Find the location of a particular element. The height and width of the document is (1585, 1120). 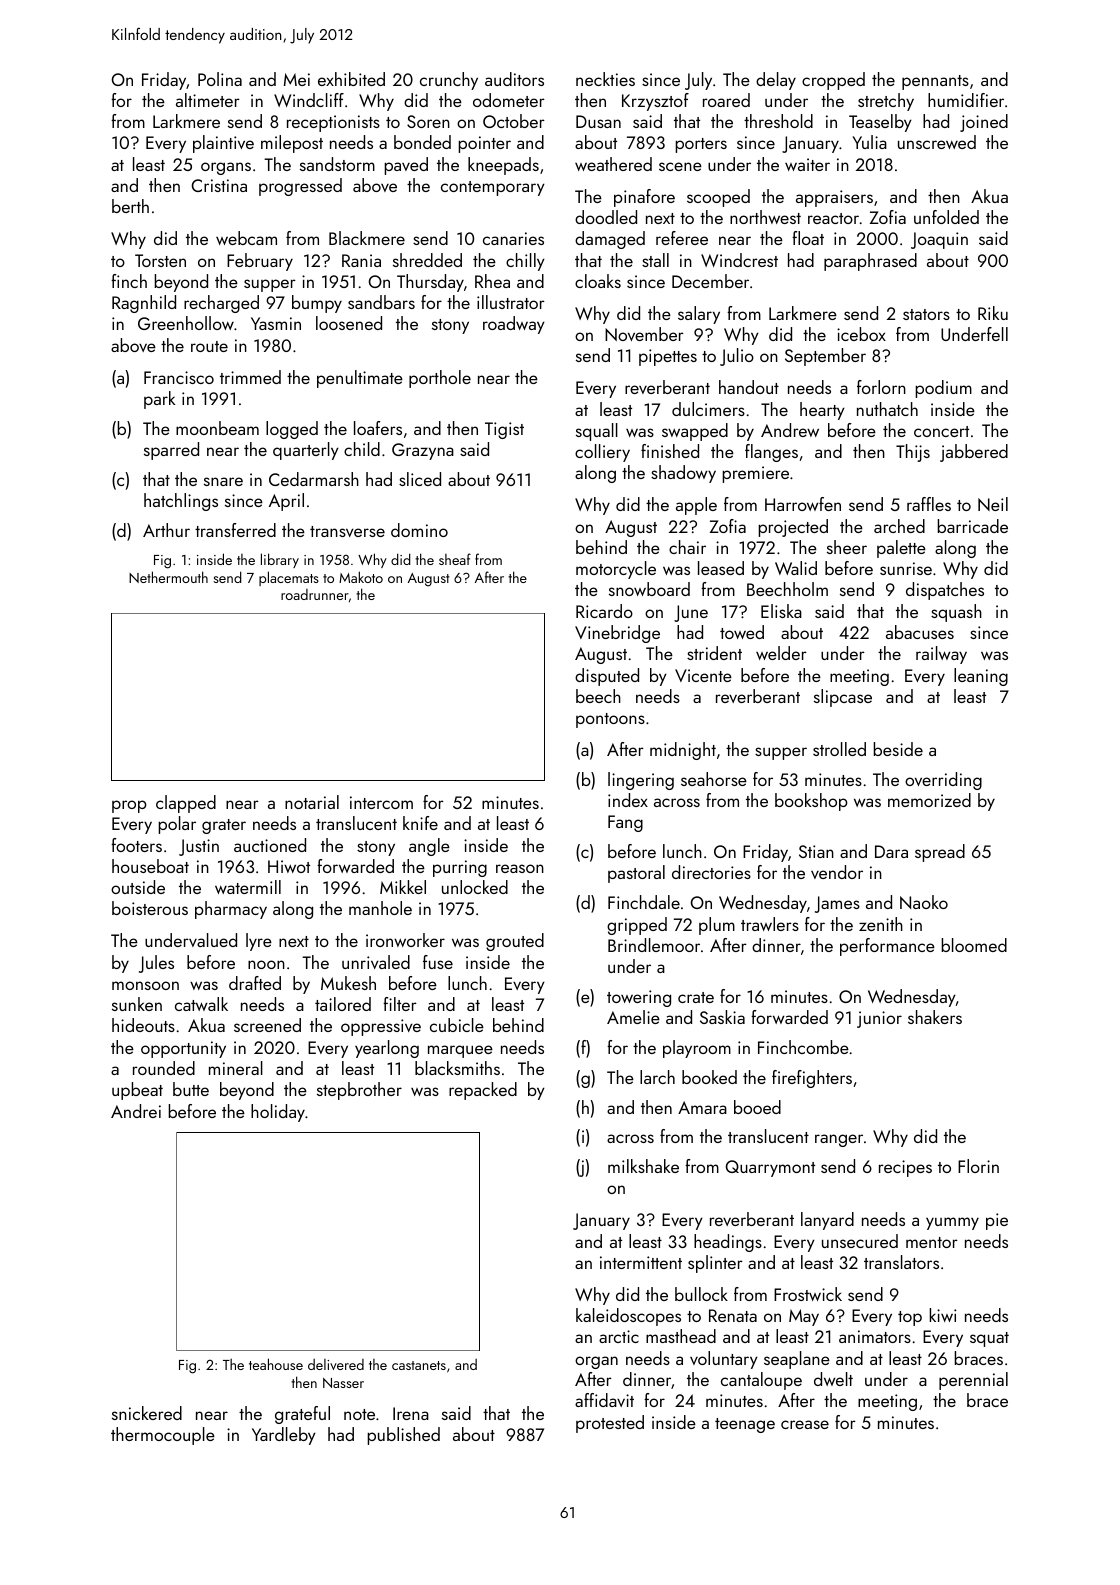

crunchy is located at coordinates (449, 81).
